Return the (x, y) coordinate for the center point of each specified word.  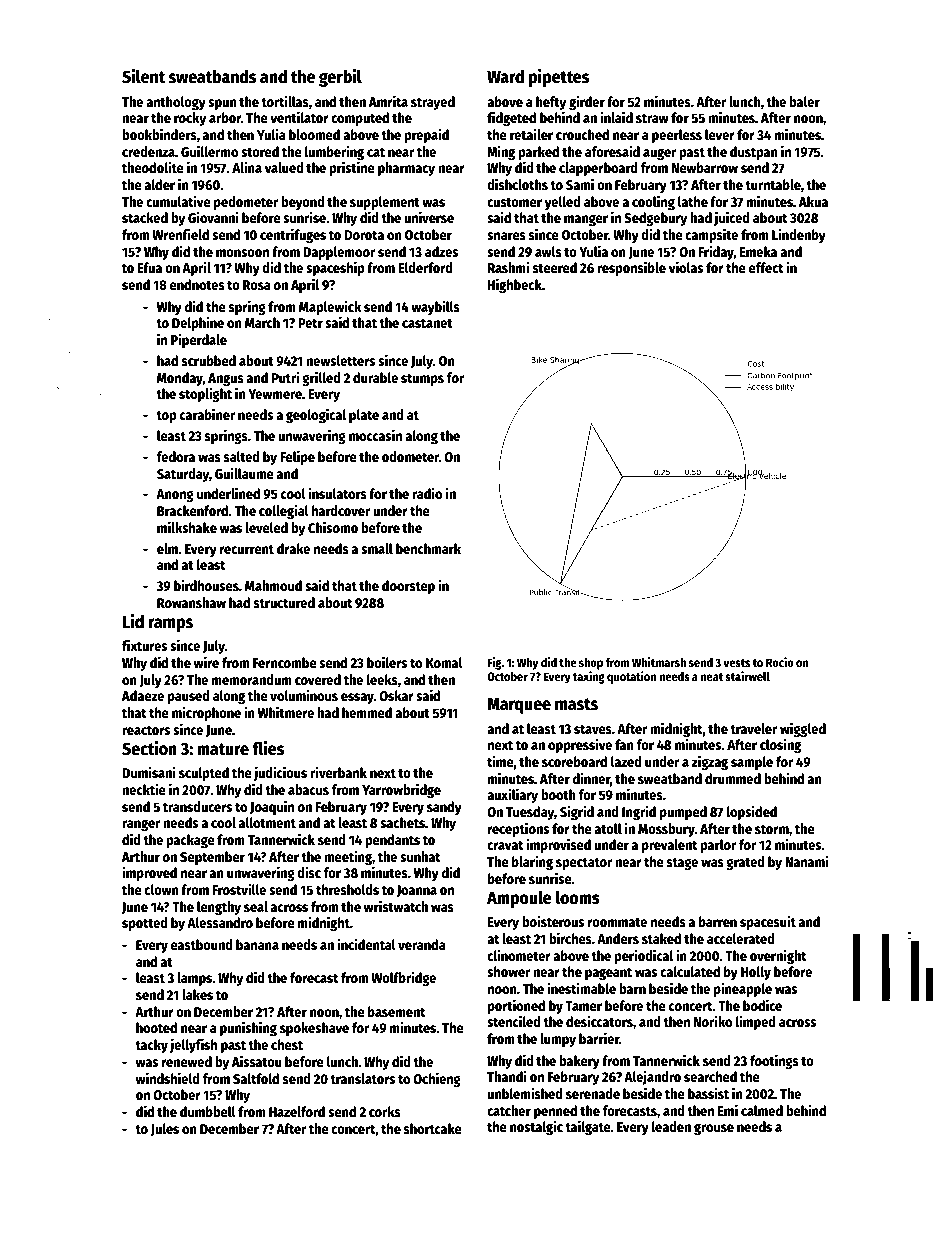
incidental (366, 944)
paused (189, 697)
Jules (165, 1130)
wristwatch (396, 906)
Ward (505, 76)
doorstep (408, 587)
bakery (579, 1062)
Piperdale (199, 340)
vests (736, 663)
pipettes (559, 77)
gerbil (340, 77)
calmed (762, 1110)
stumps (422, 380)
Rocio (780, 662)
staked (661, 938)
